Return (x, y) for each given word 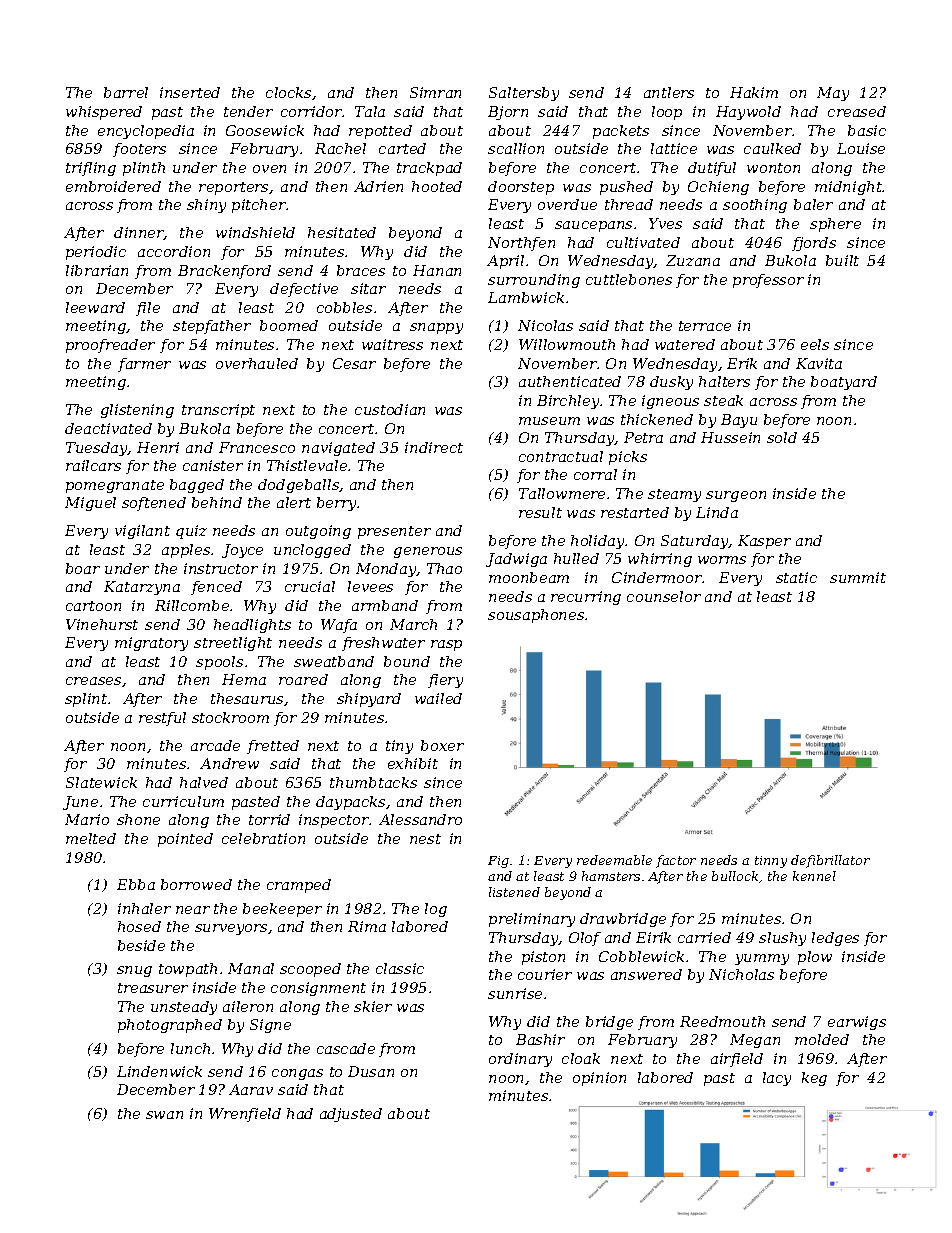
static (796, 577)
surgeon (736, 496)
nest (425, 839)
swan (164, 1115)
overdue (567, 204)
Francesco (257, 447)
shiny (206, 206)
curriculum (183, 801)
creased (857, 111)
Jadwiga (516, 560)
